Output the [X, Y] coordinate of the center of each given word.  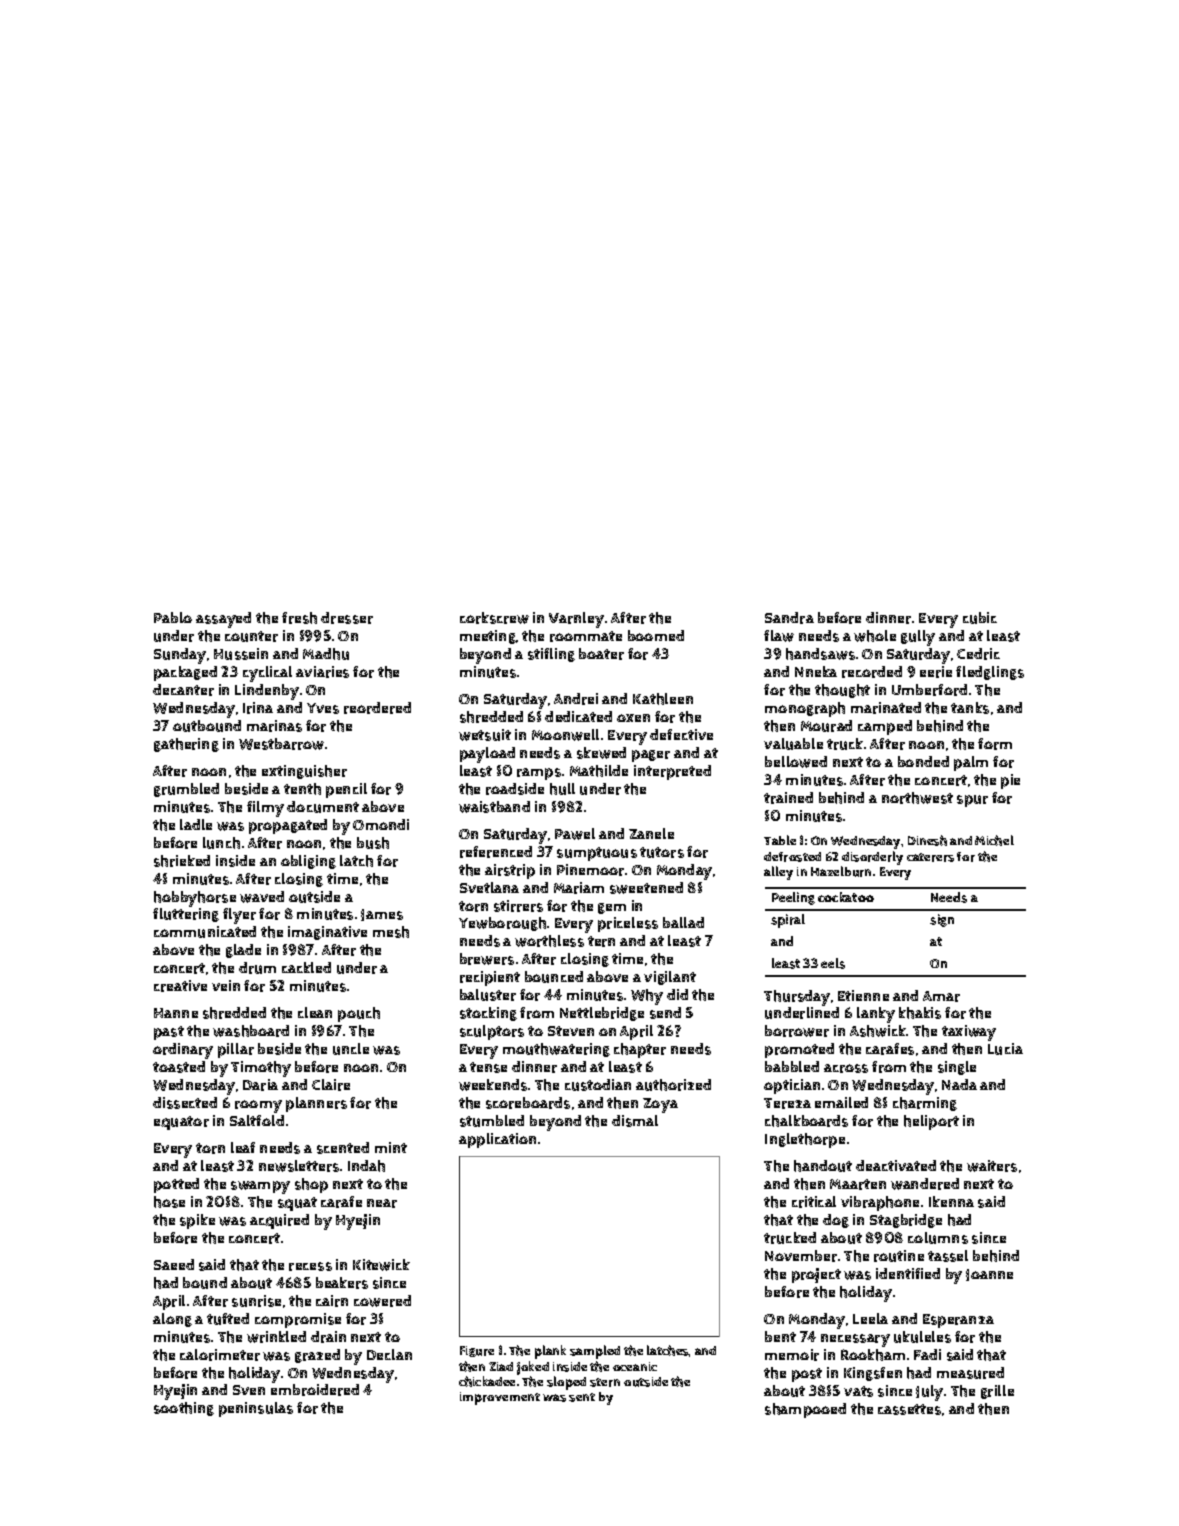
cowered [382, 1301]
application [497, 1140]
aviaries [322, 672]
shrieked [182, 861]
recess [310, 1266]
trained [788, 798]
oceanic [635, 1366]
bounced [554, 977]
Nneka [816, 671]
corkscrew [494, 618]
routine [899, 1256]
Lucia [1005, 1049]
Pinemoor [590, 870]
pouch [359, 1014]
